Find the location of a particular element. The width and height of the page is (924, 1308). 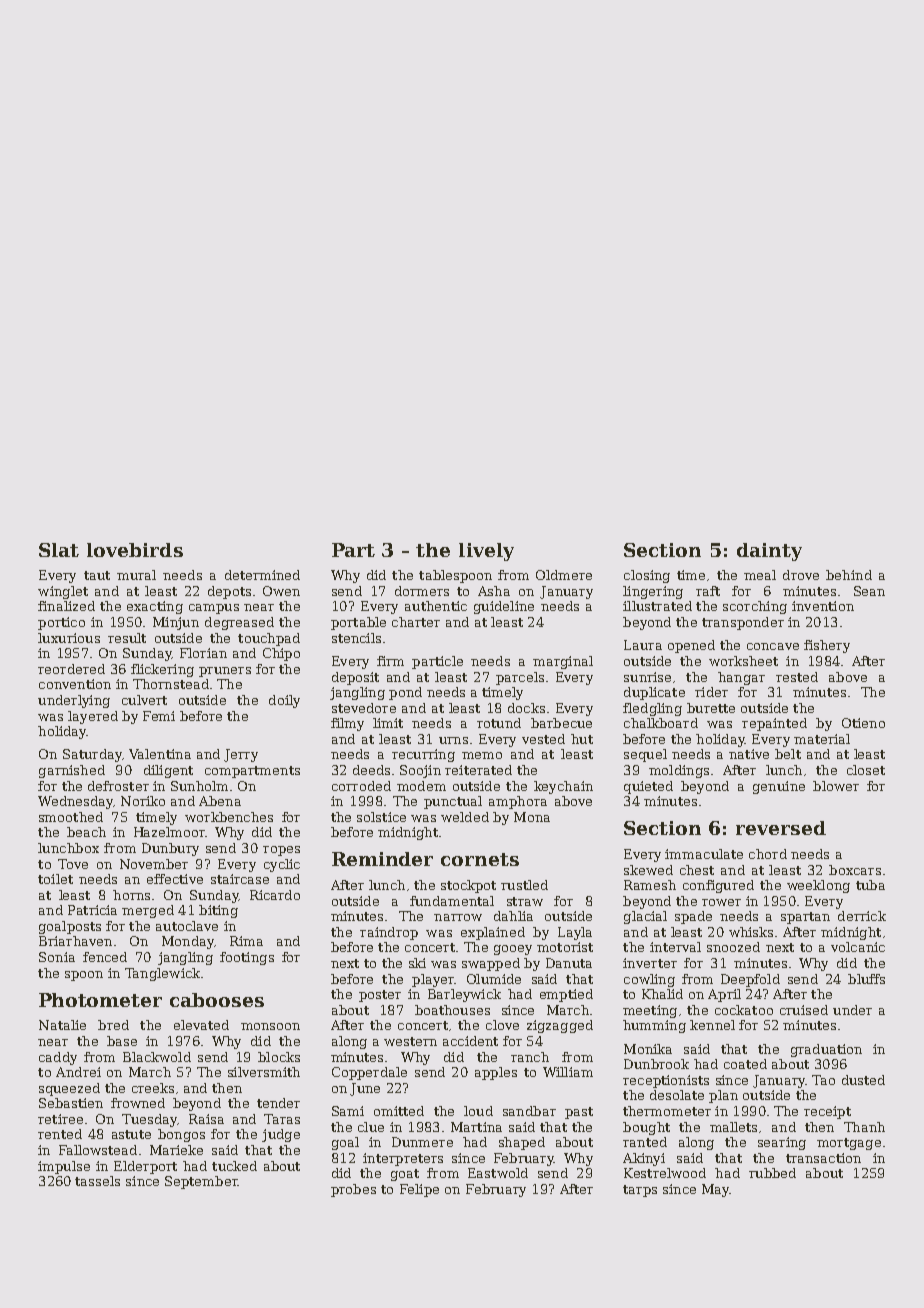

Otieno is located at coordinates (863, 723).
